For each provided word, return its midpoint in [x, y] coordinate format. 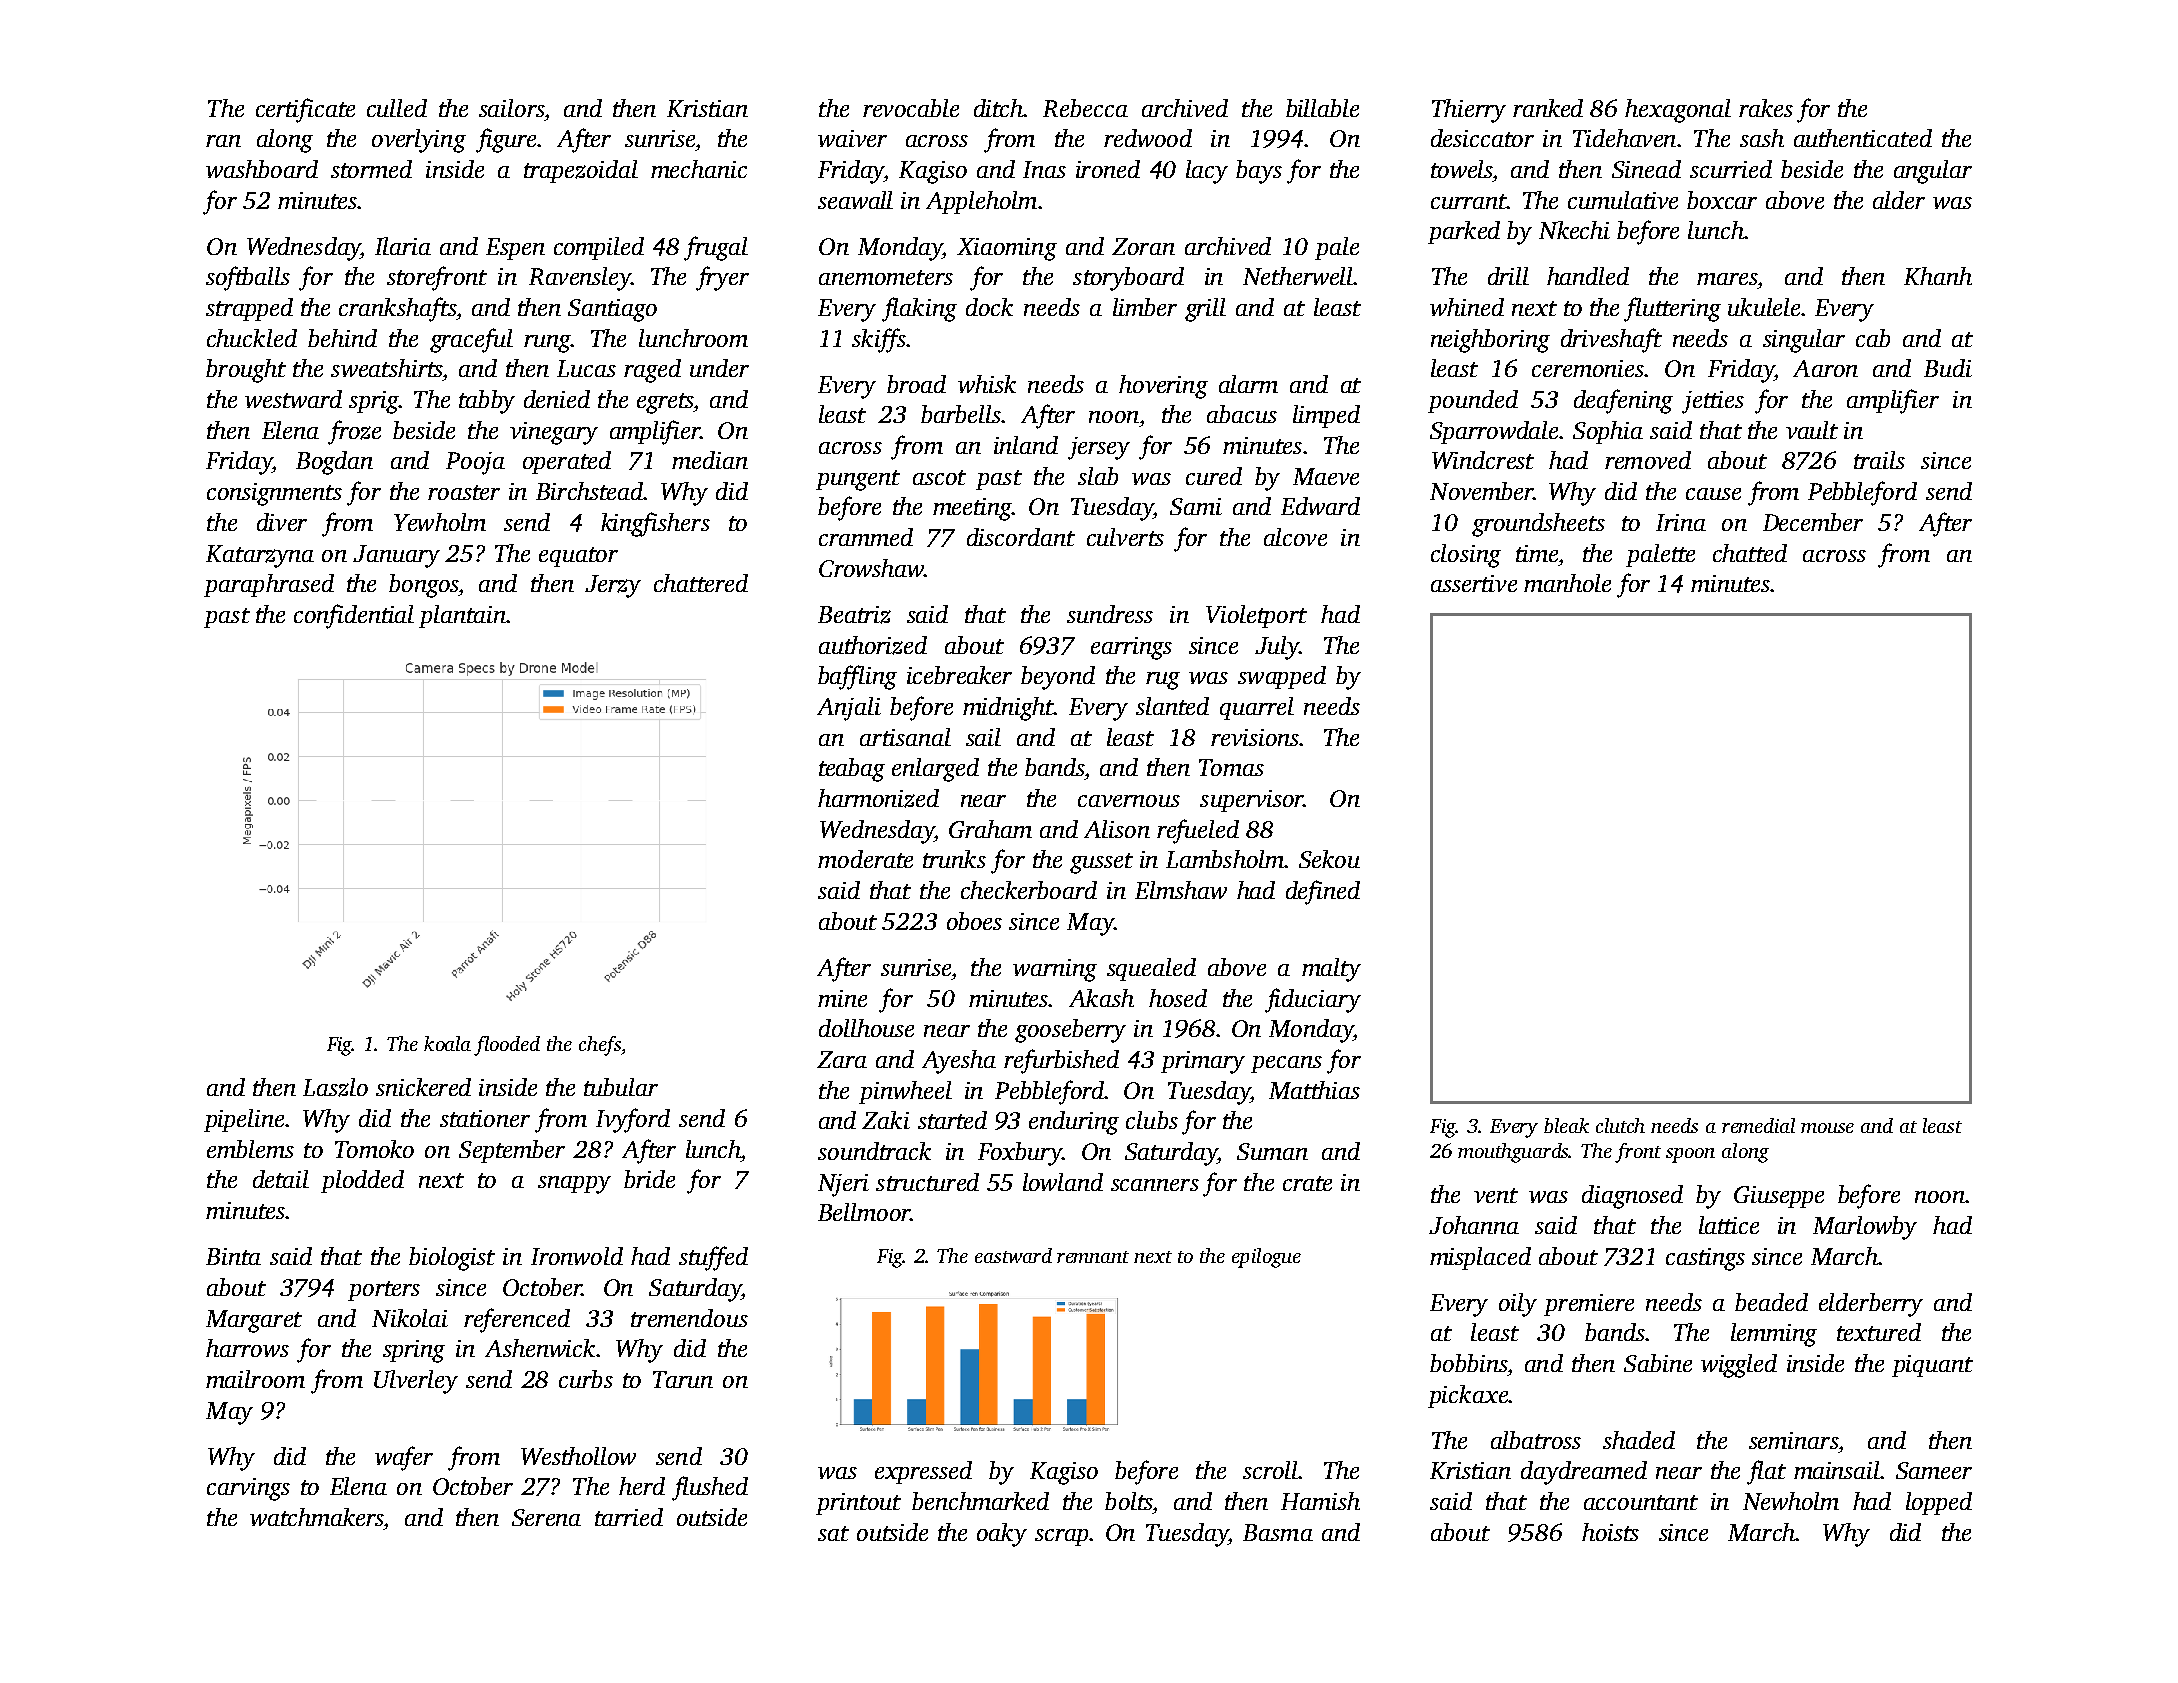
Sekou [1329, 859]
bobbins [1468, 1363]
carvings [248, 1489]
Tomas [1231, 767]
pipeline [244, 1120]
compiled [599, 248]
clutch [1620, 1125]
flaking [919, 309]
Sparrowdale [1494, 432]
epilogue [1266, 1258]
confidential [354, 616]
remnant [1093, 1257]
